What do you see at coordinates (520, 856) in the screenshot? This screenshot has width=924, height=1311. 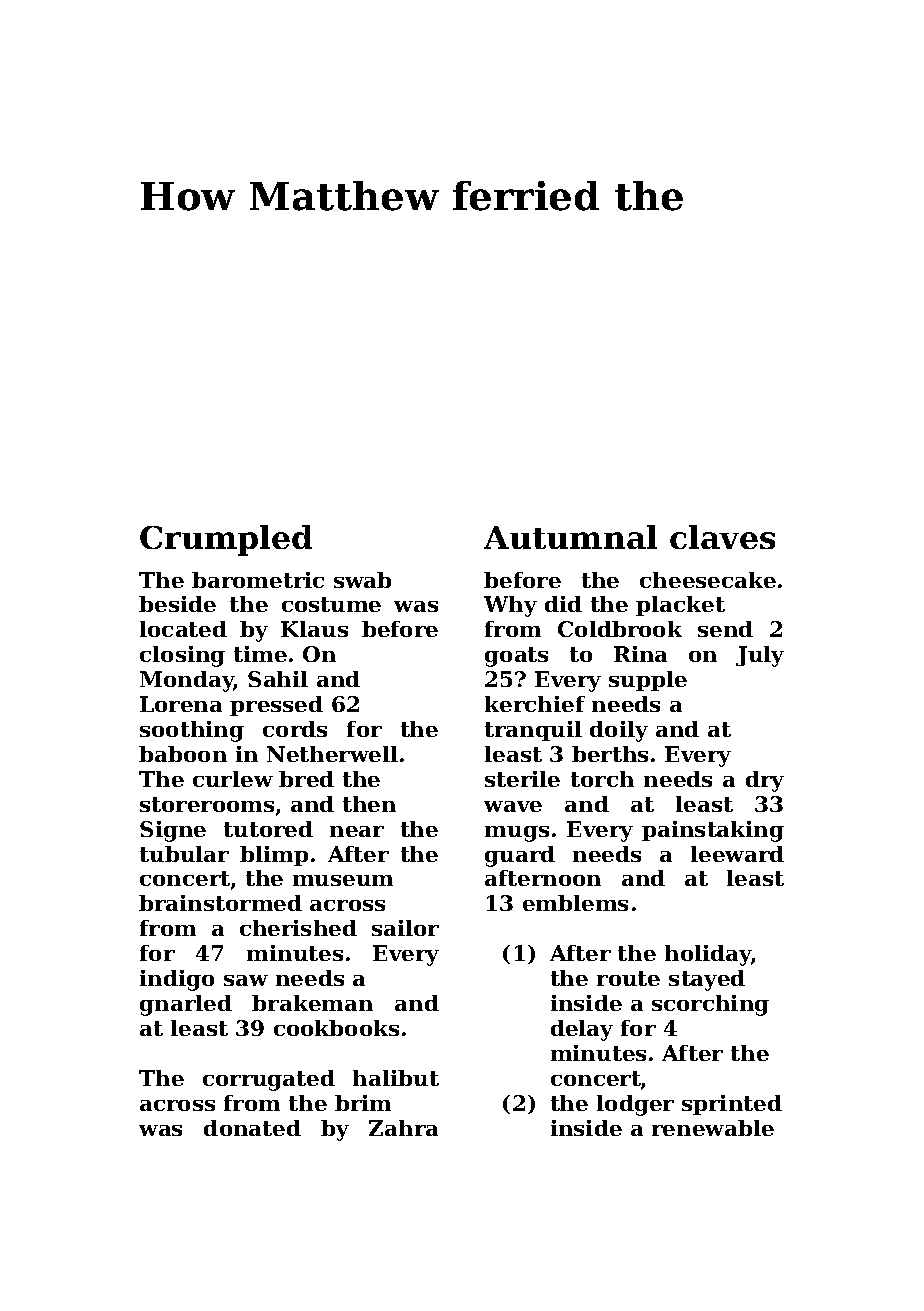 I see `guard` at bounding box center [520, 856].
